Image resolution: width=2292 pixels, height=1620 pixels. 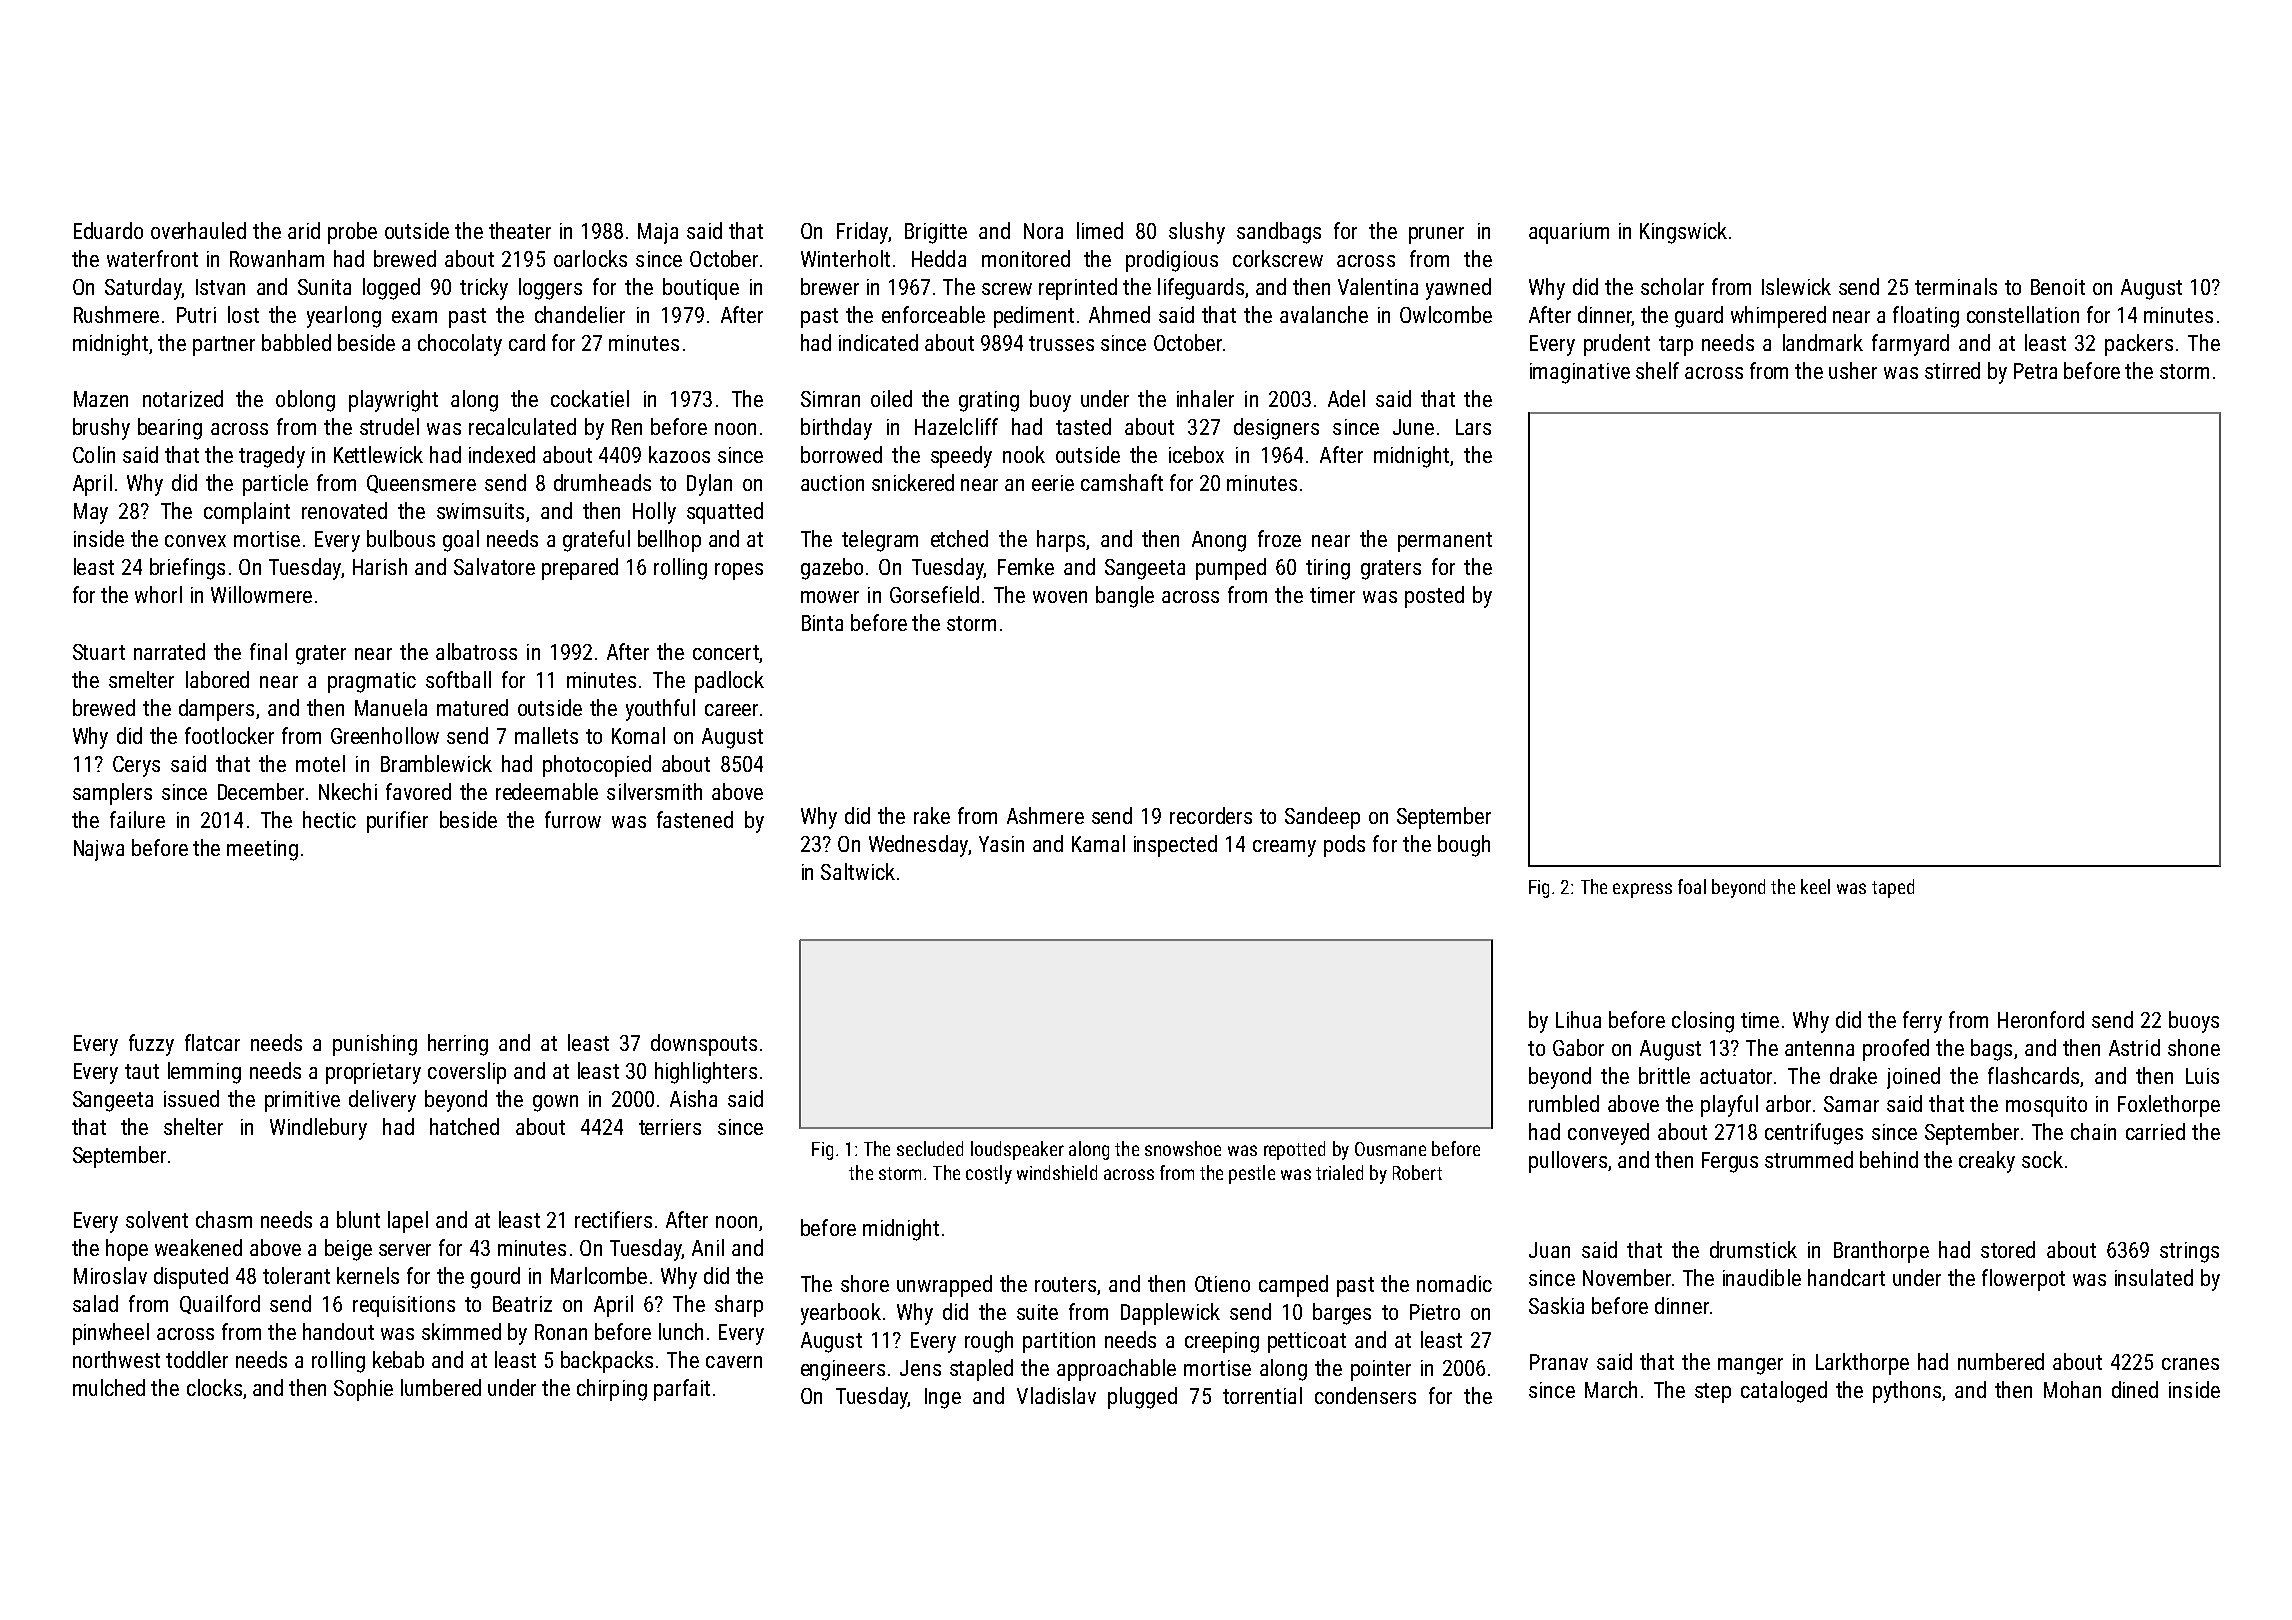 I want to click on Petra, so click(x=2035, y=371).
